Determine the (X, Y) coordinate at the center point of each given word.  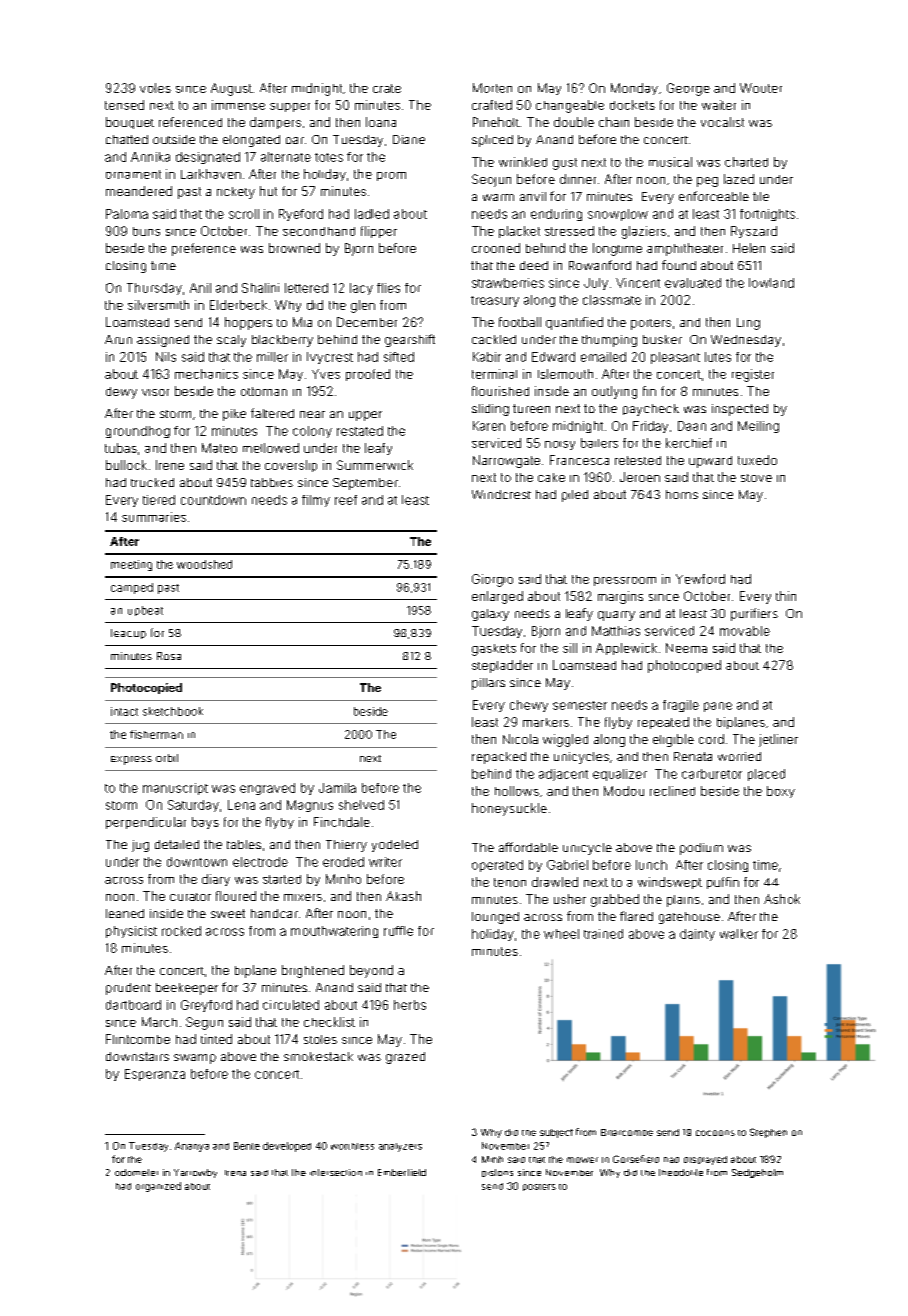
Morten (492, 88)
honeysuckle (509, 809)
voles (155, 88)
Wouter (761, 88)
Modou (624, 791)
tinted (216, 1039)
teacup (128, 634)
